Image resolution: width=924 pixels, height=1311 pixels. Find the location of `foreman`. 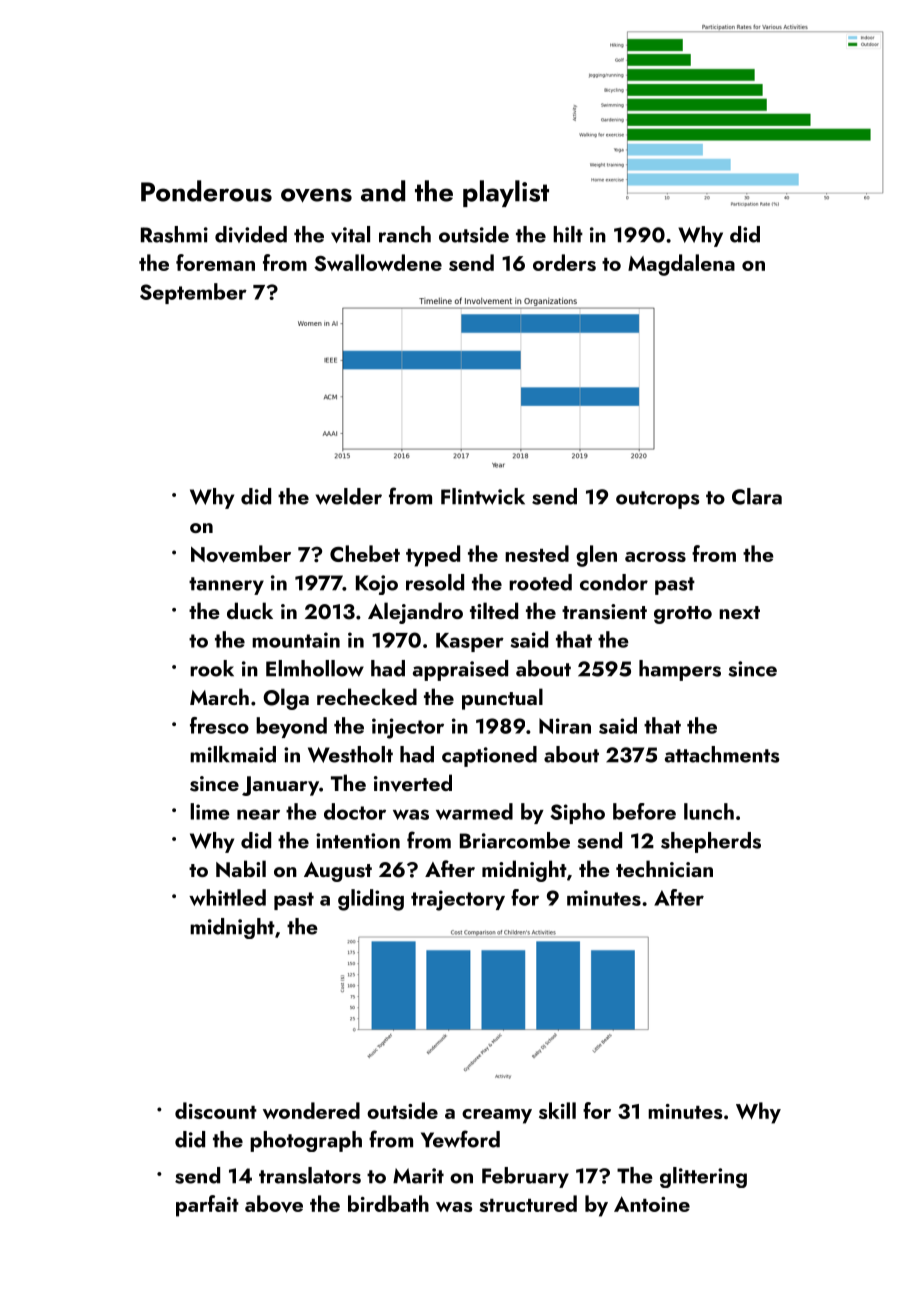

foreman is located at coordinates (215, 262).
